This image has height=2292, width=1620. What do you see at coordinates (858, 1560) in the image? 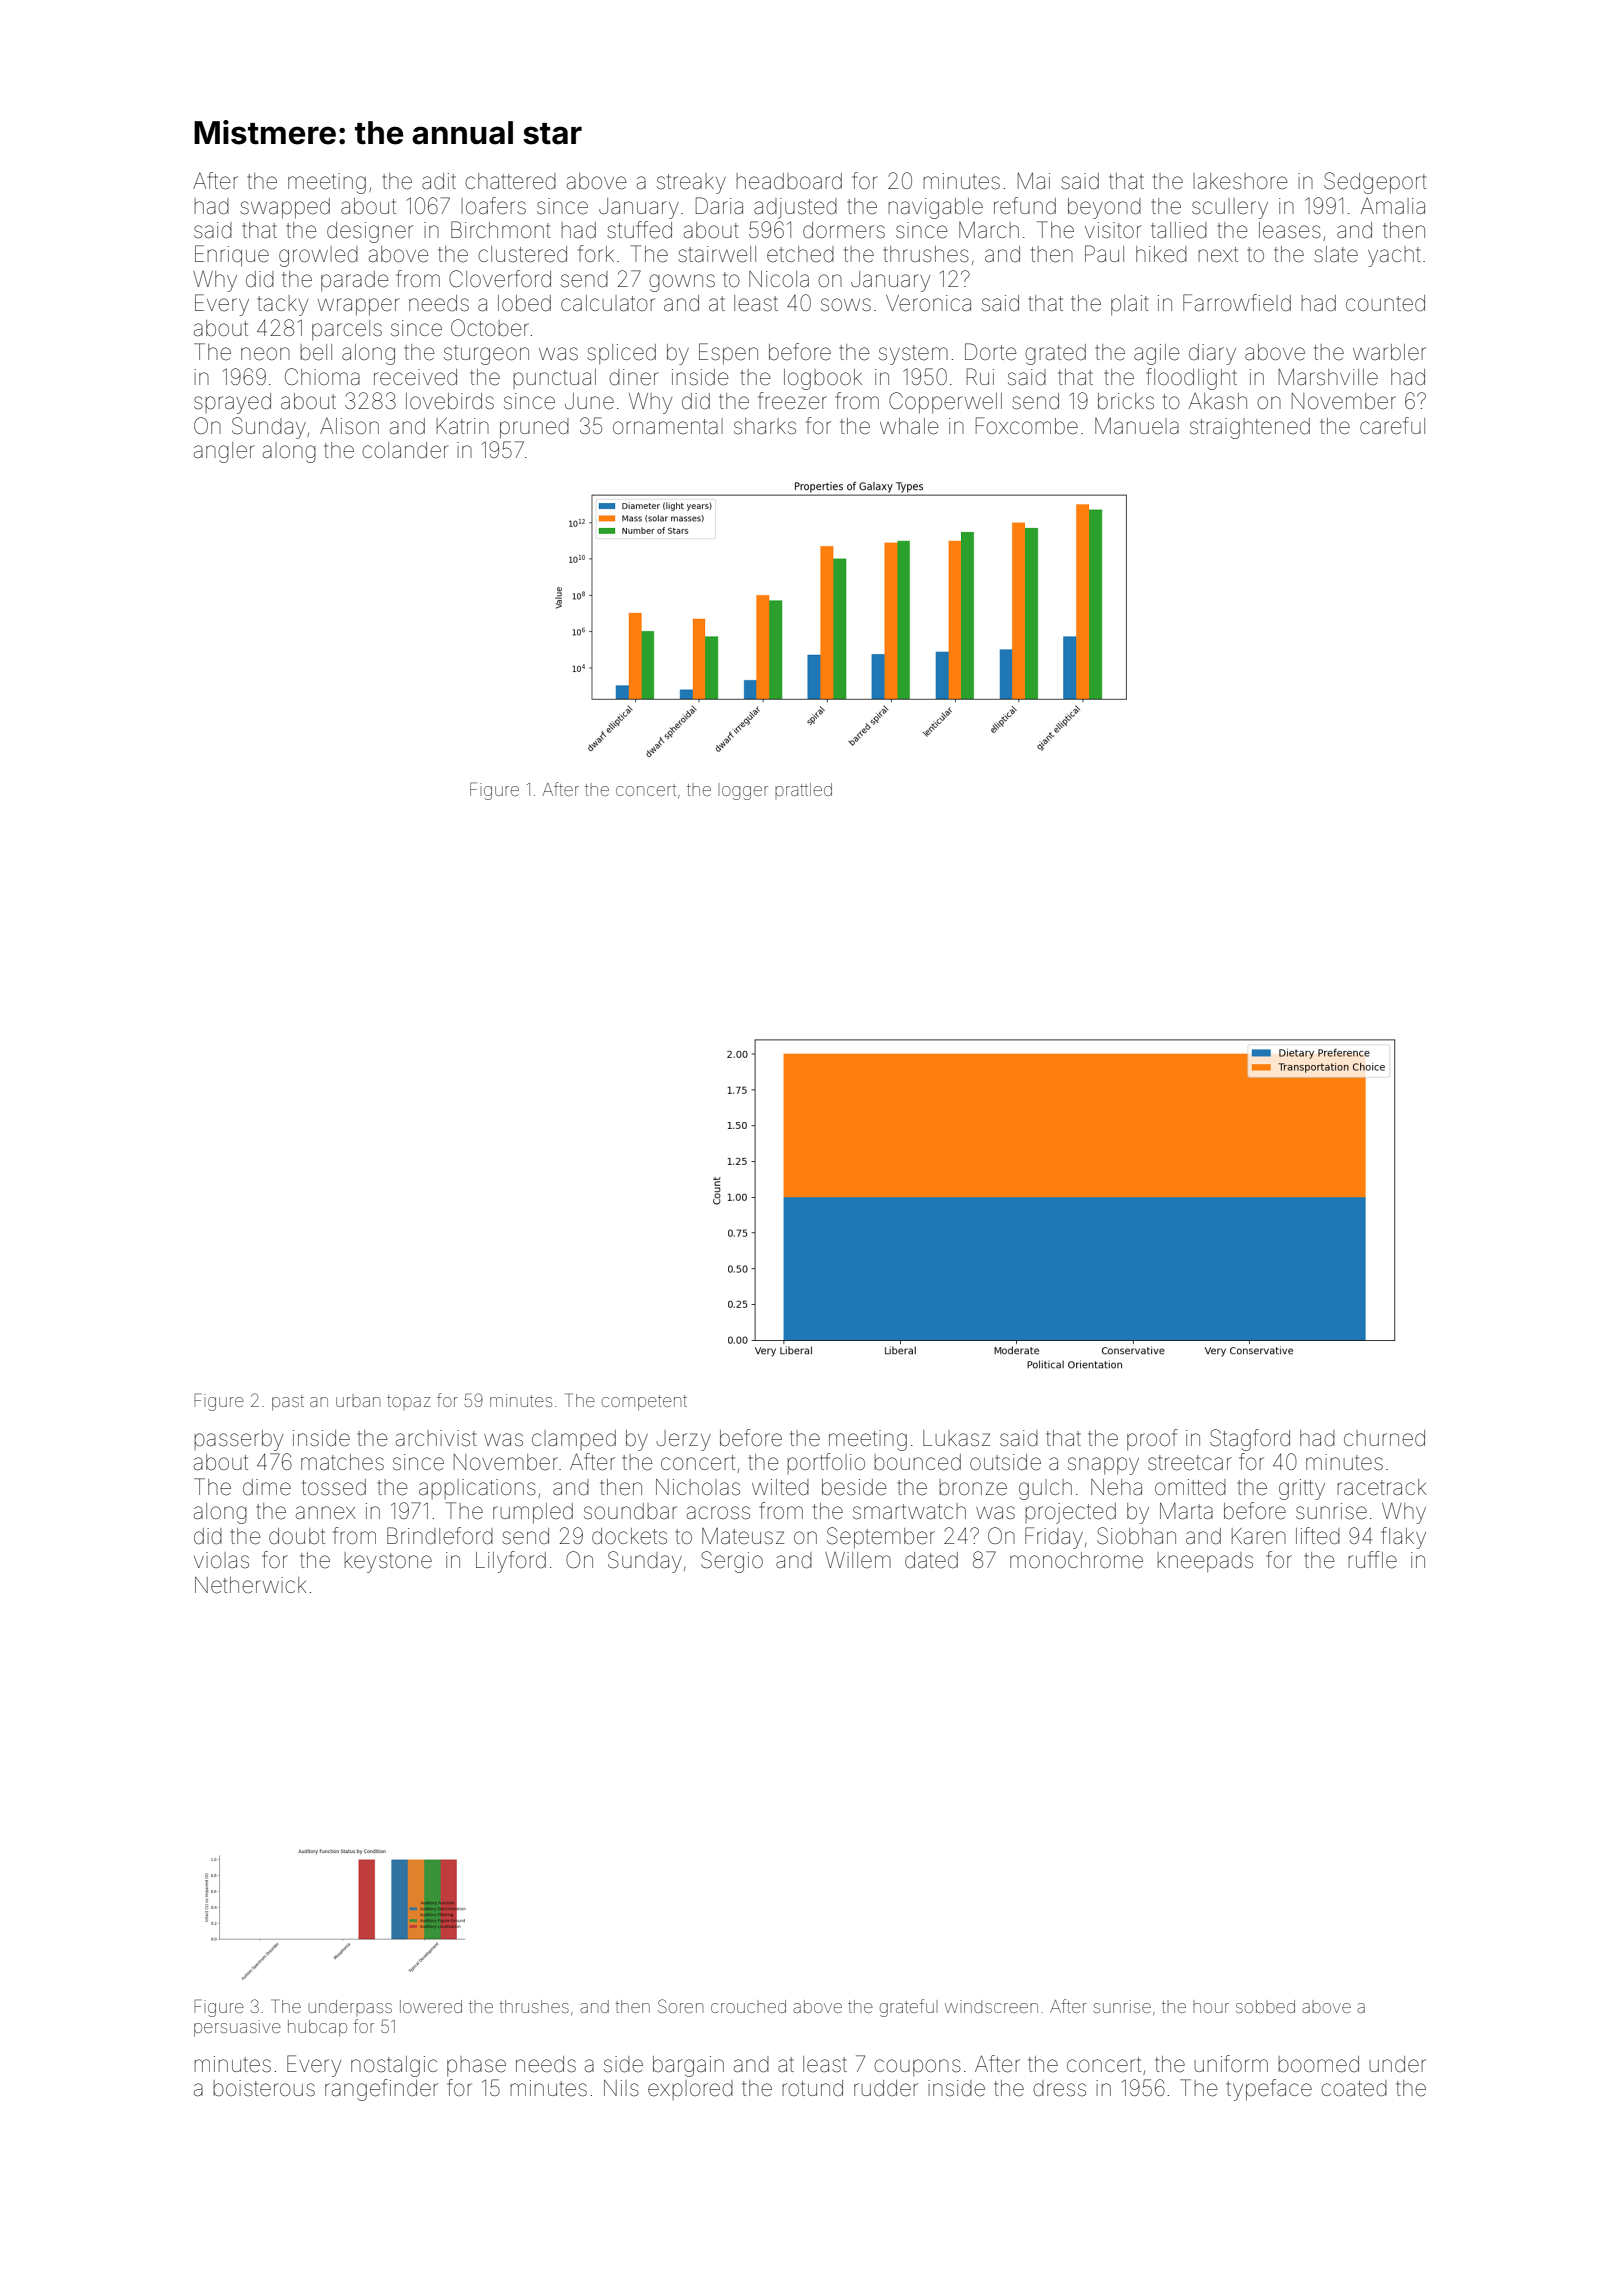
I see `Willem` at bounding box center [858, 1560].
